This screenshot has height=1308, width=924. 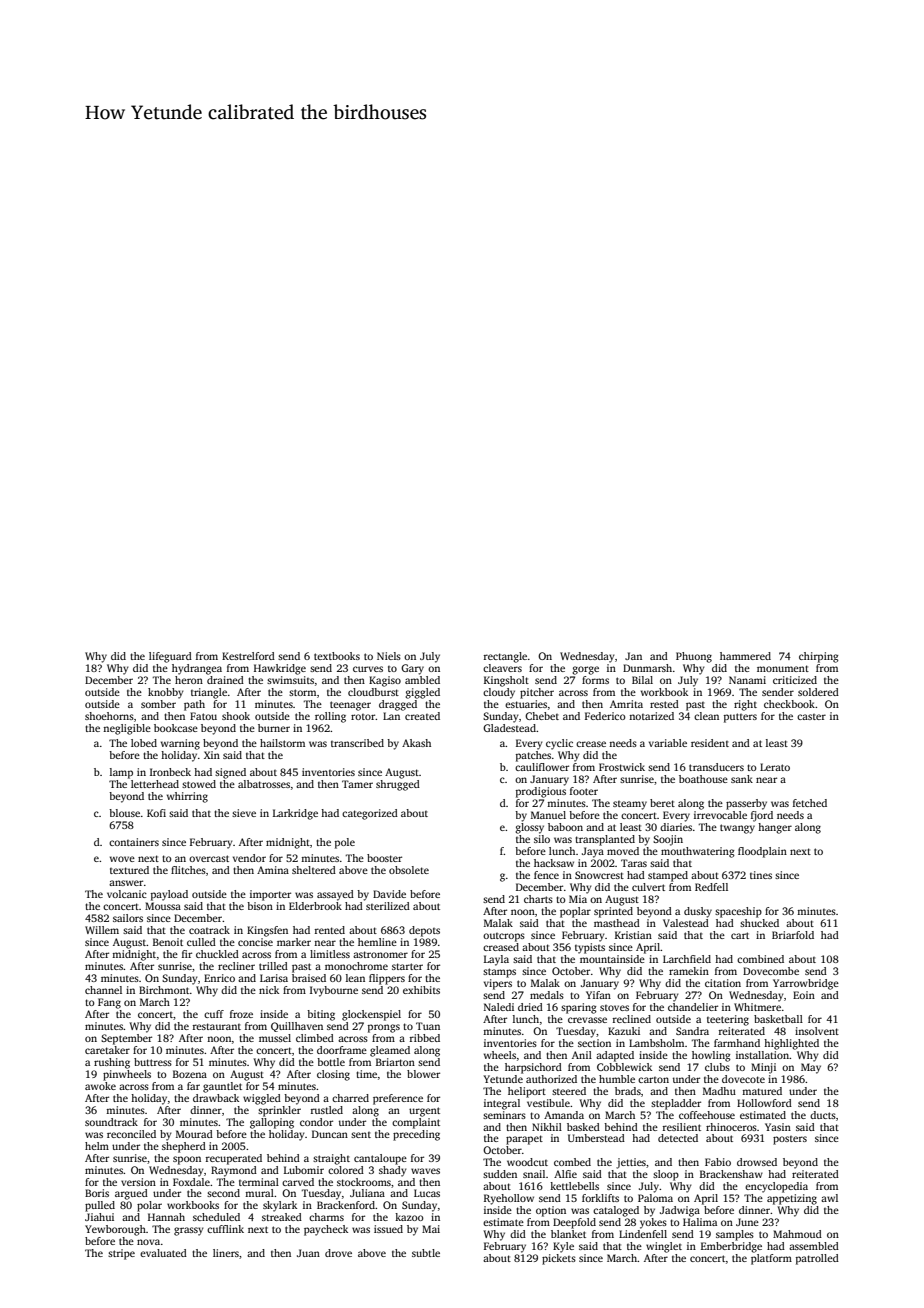 I want to click on Briarfold, so click(x=793, y=935).
